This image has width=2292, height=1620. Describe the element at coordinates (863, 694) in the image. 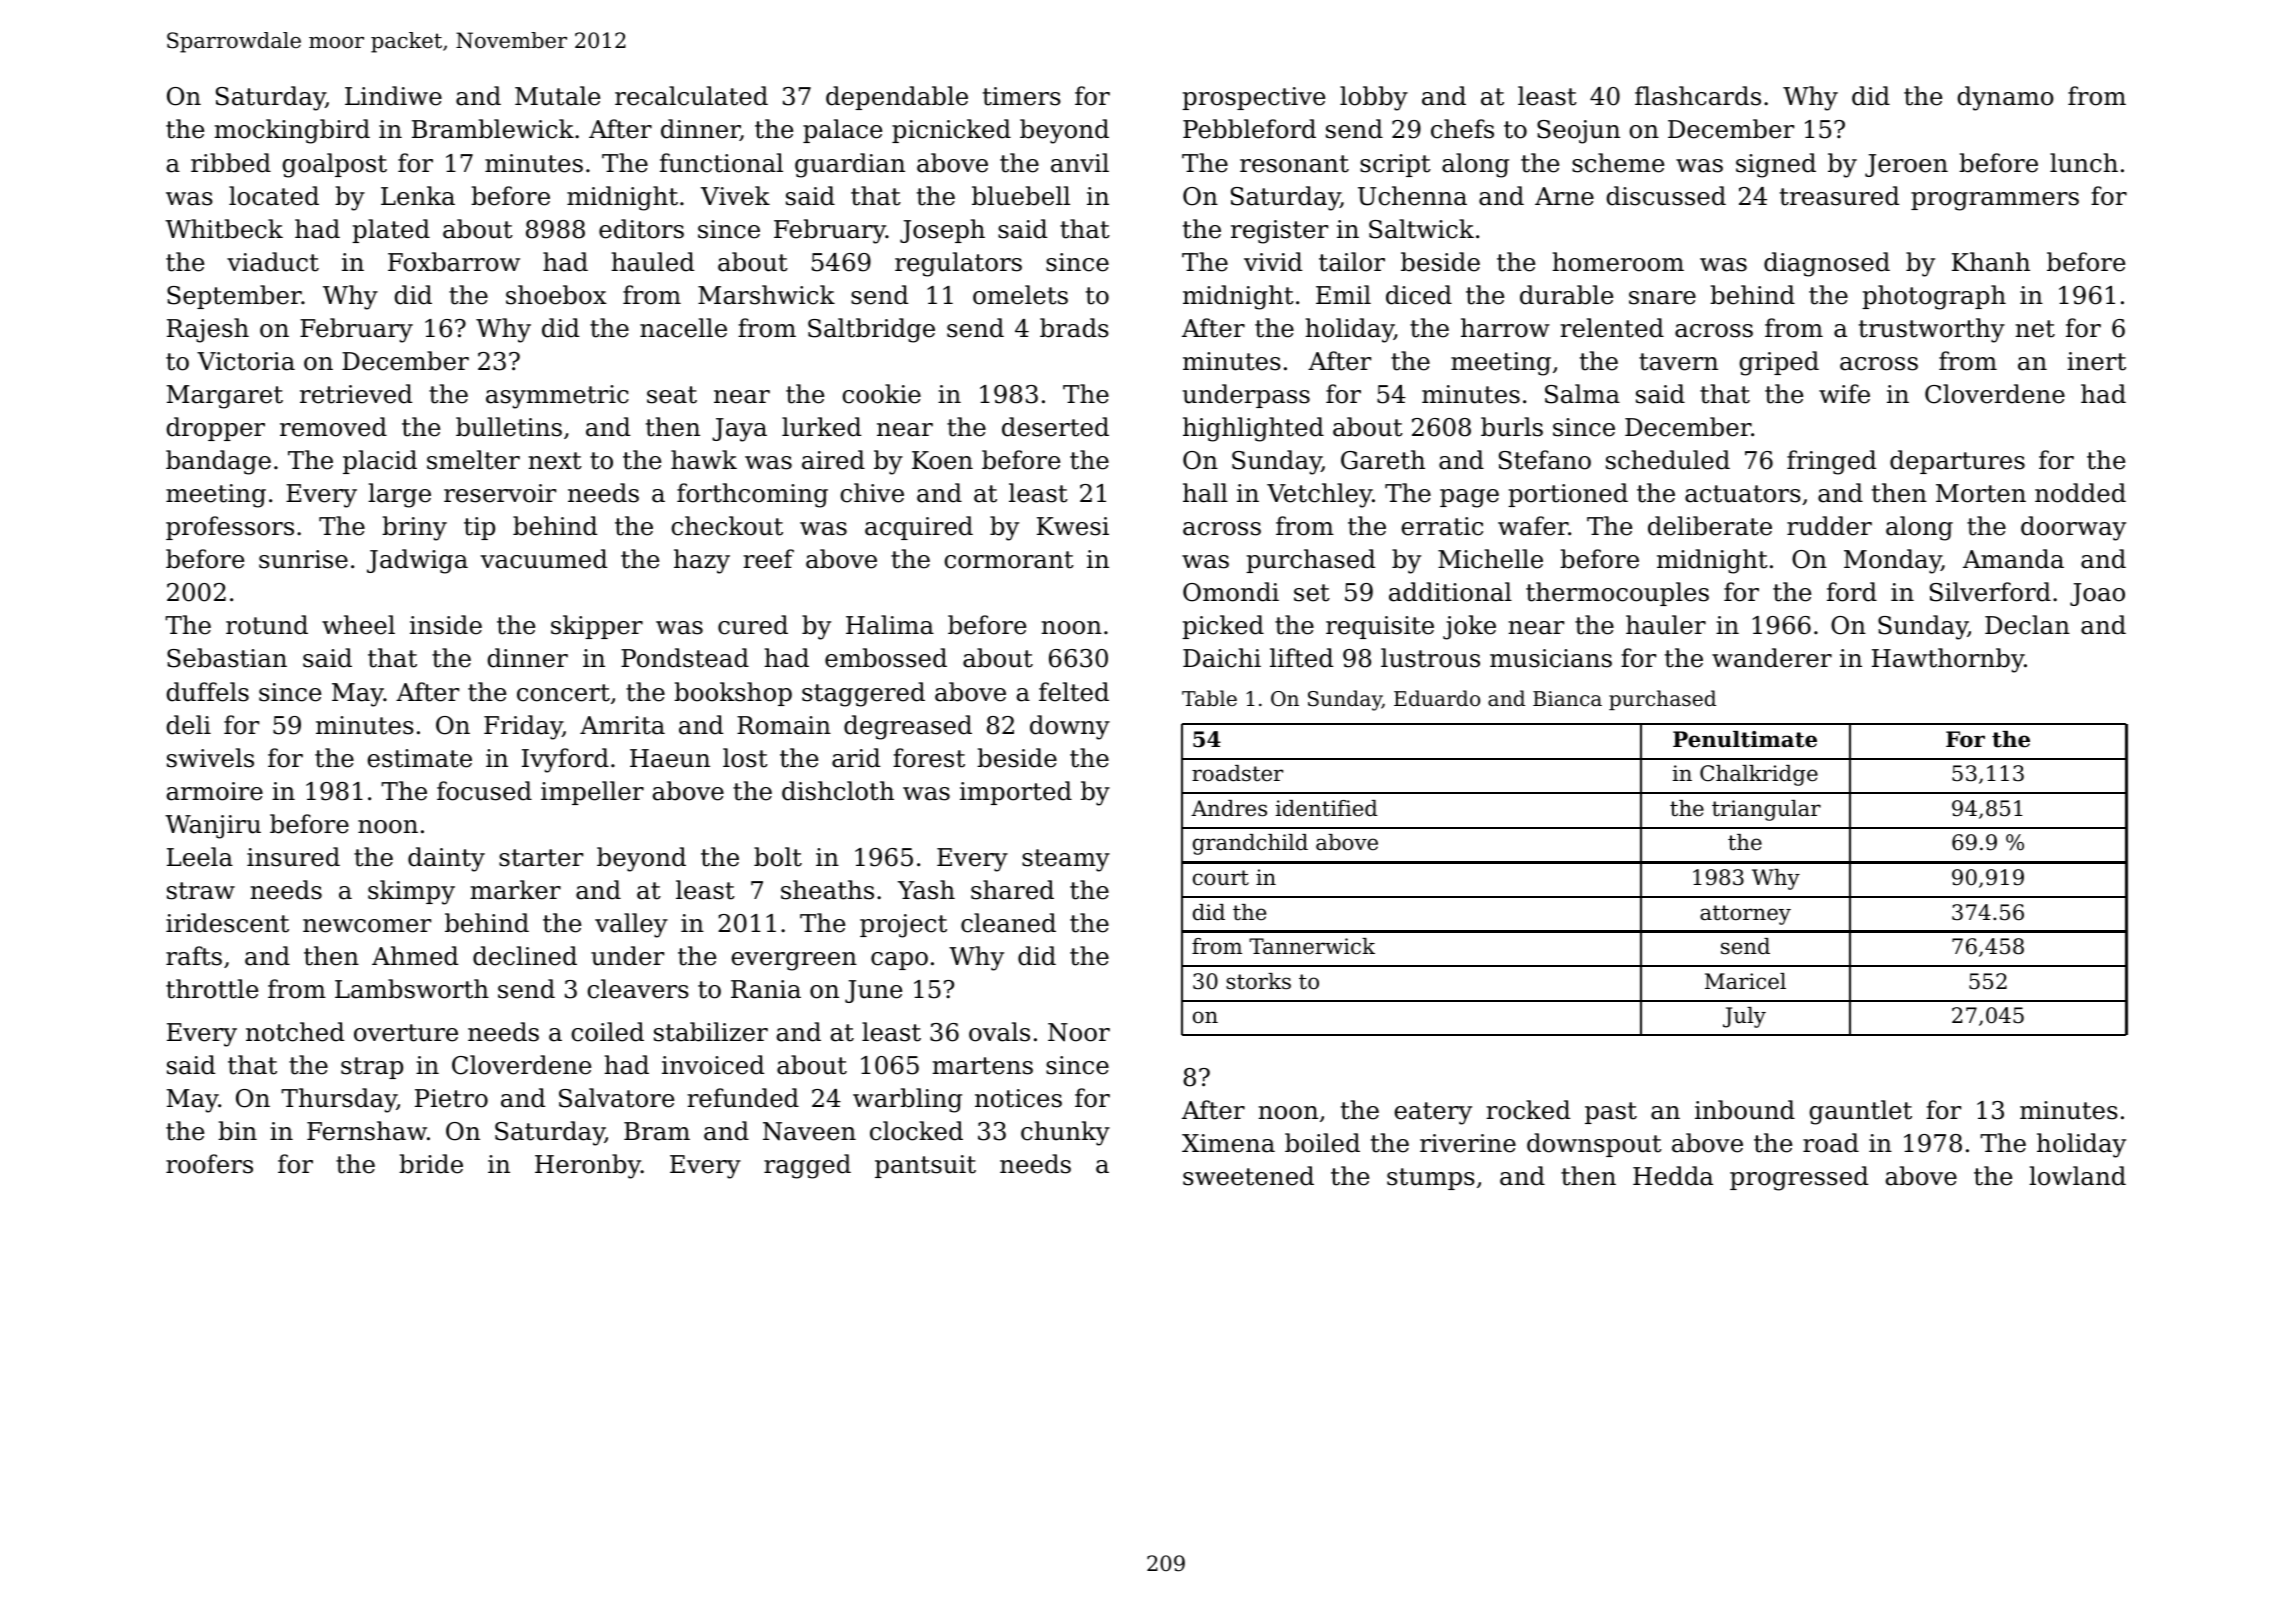

I see `staggered` at that location.
